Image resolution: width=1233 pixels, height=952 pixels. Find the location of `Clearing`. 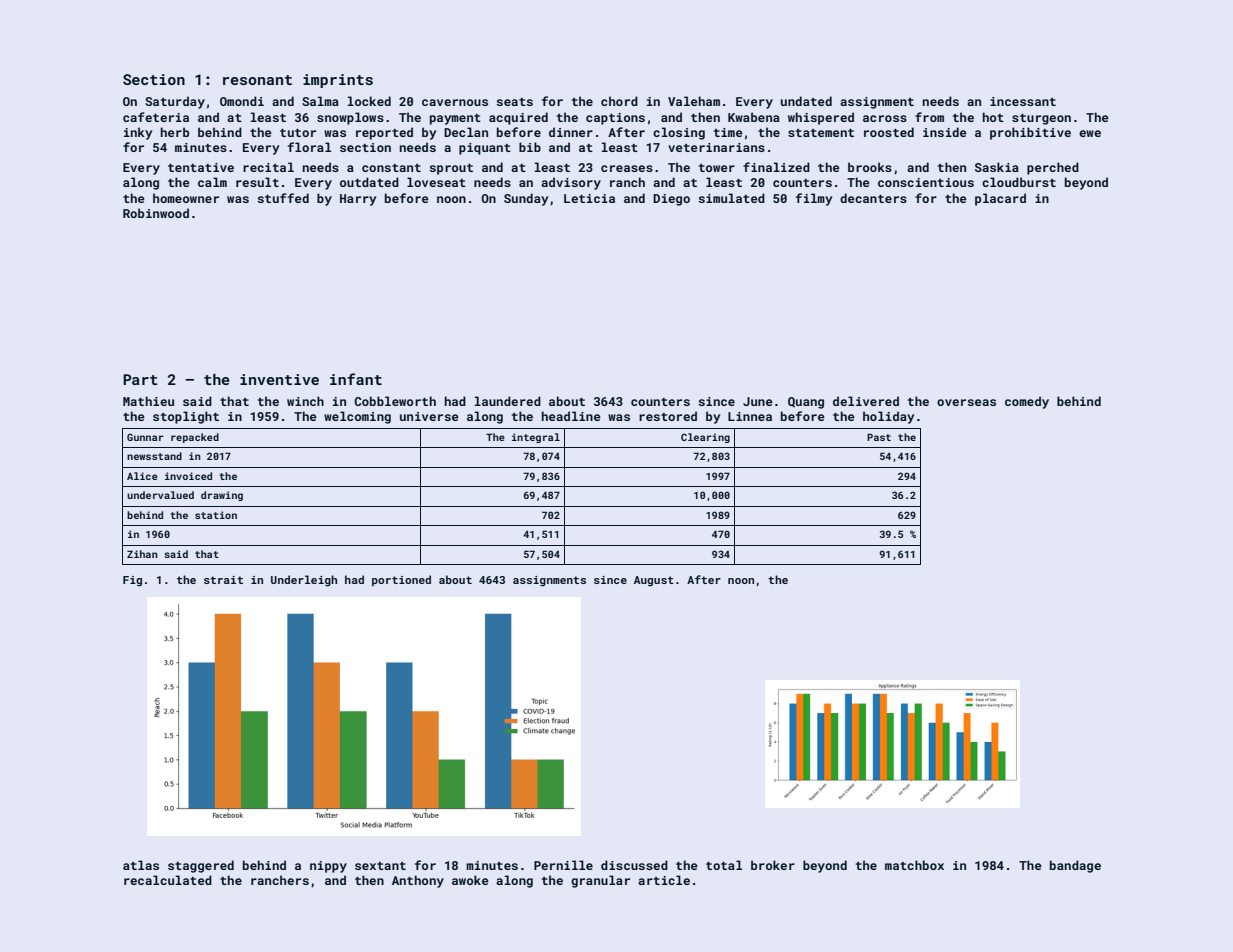

Clearing is located at coordinates (705, 438).
